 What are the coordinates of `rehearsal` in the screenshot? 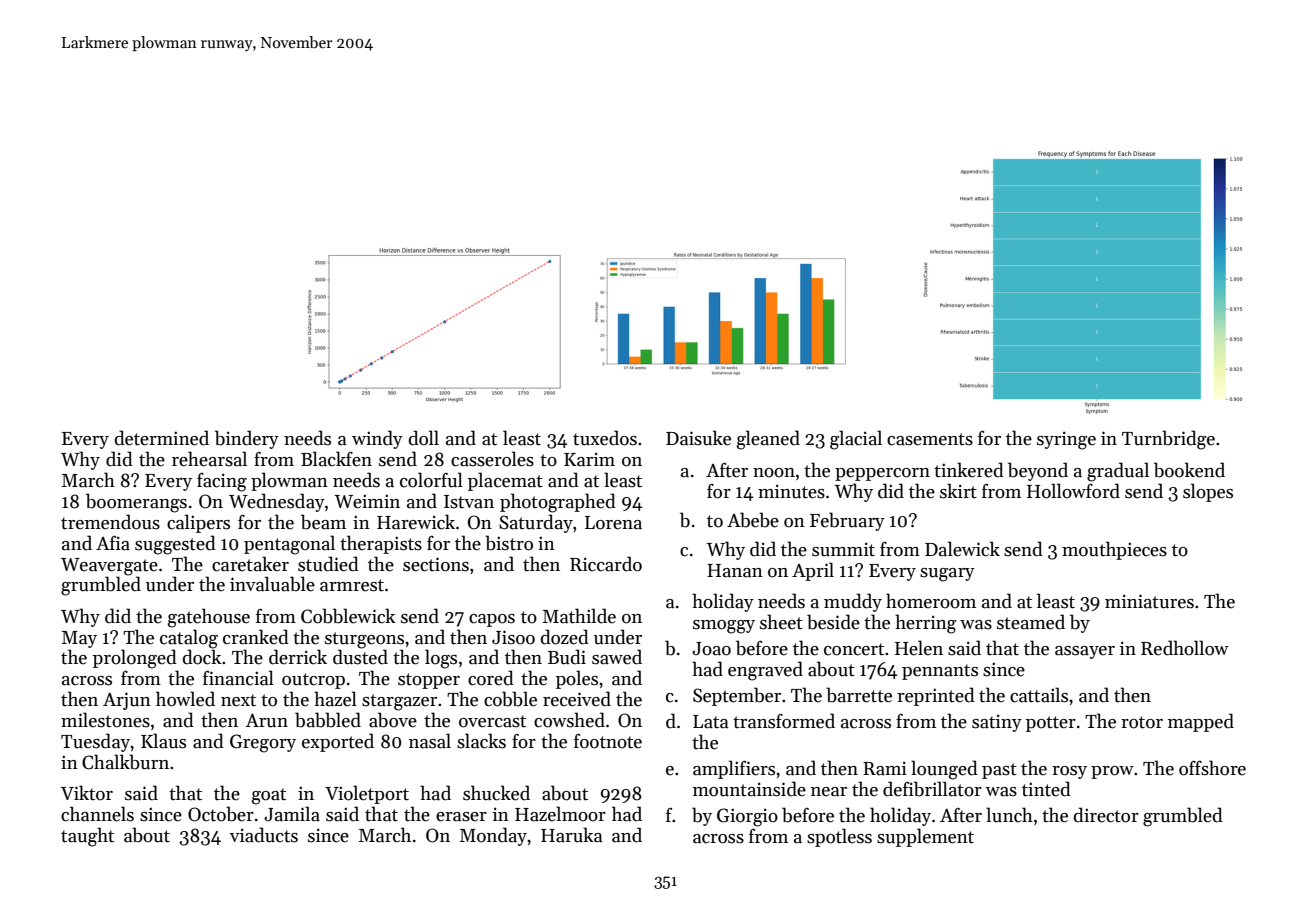 It's located at (209, 459).
